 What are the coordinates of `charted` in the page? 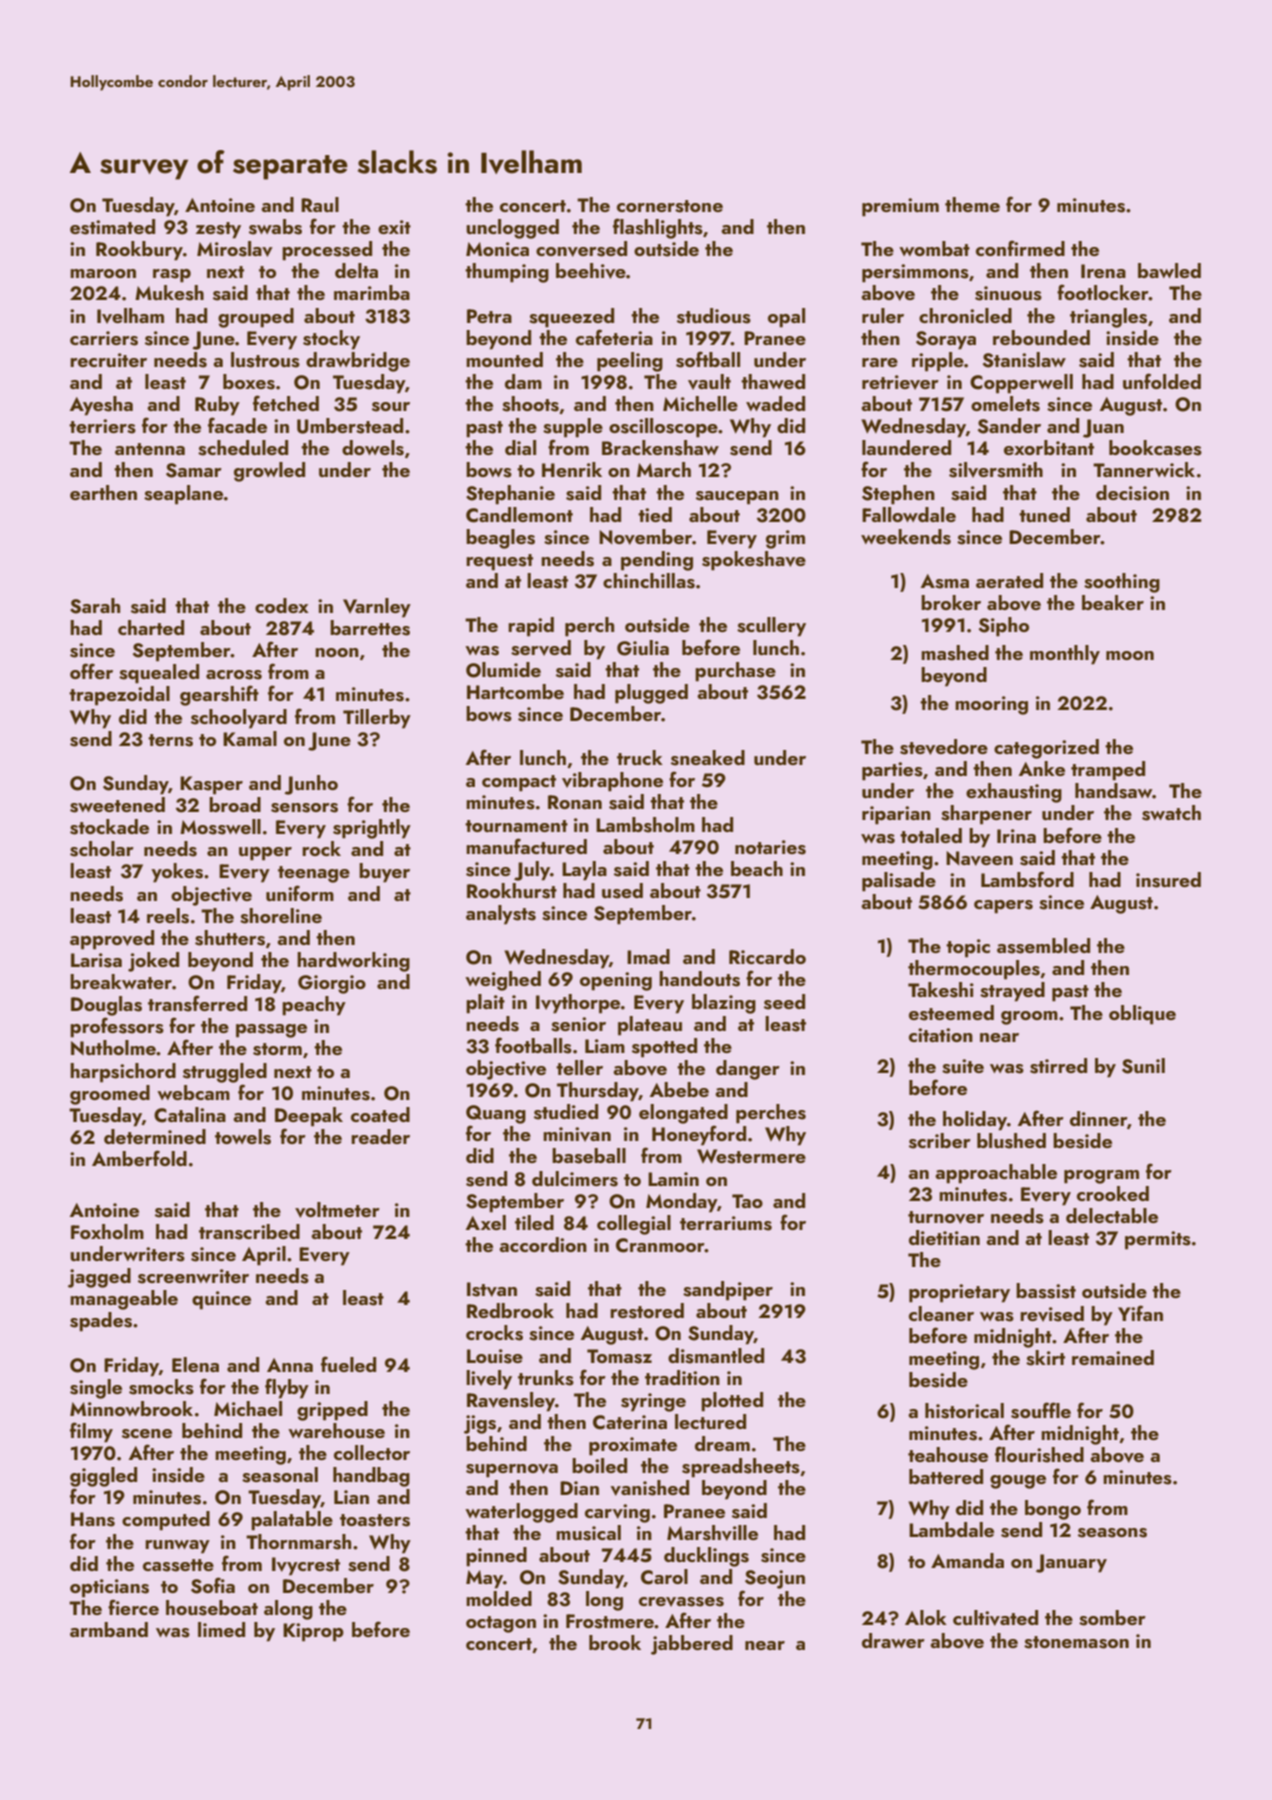 It's located at (151, 627).
